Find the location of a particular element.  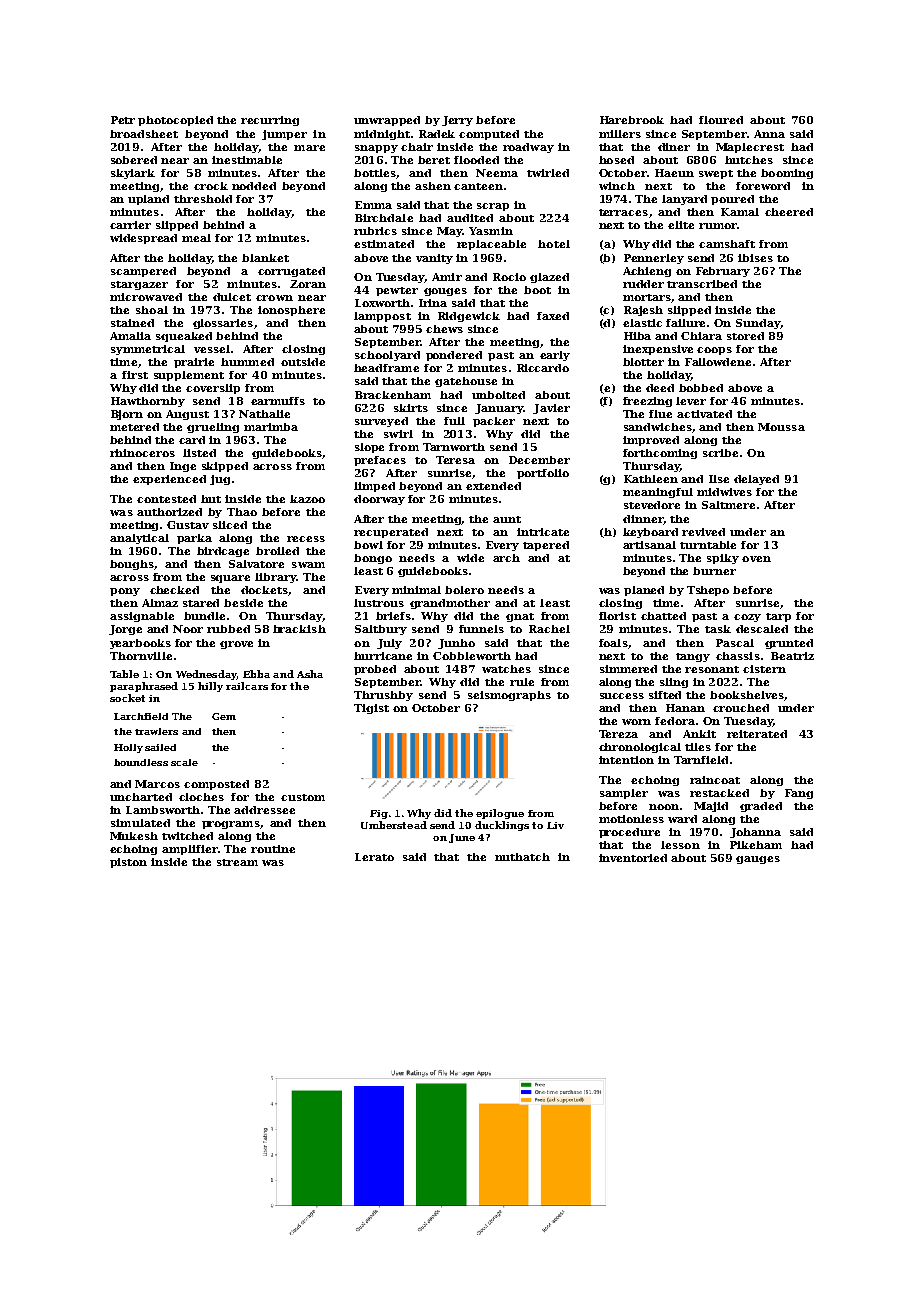

piston is located at coordinates (128, 863).
